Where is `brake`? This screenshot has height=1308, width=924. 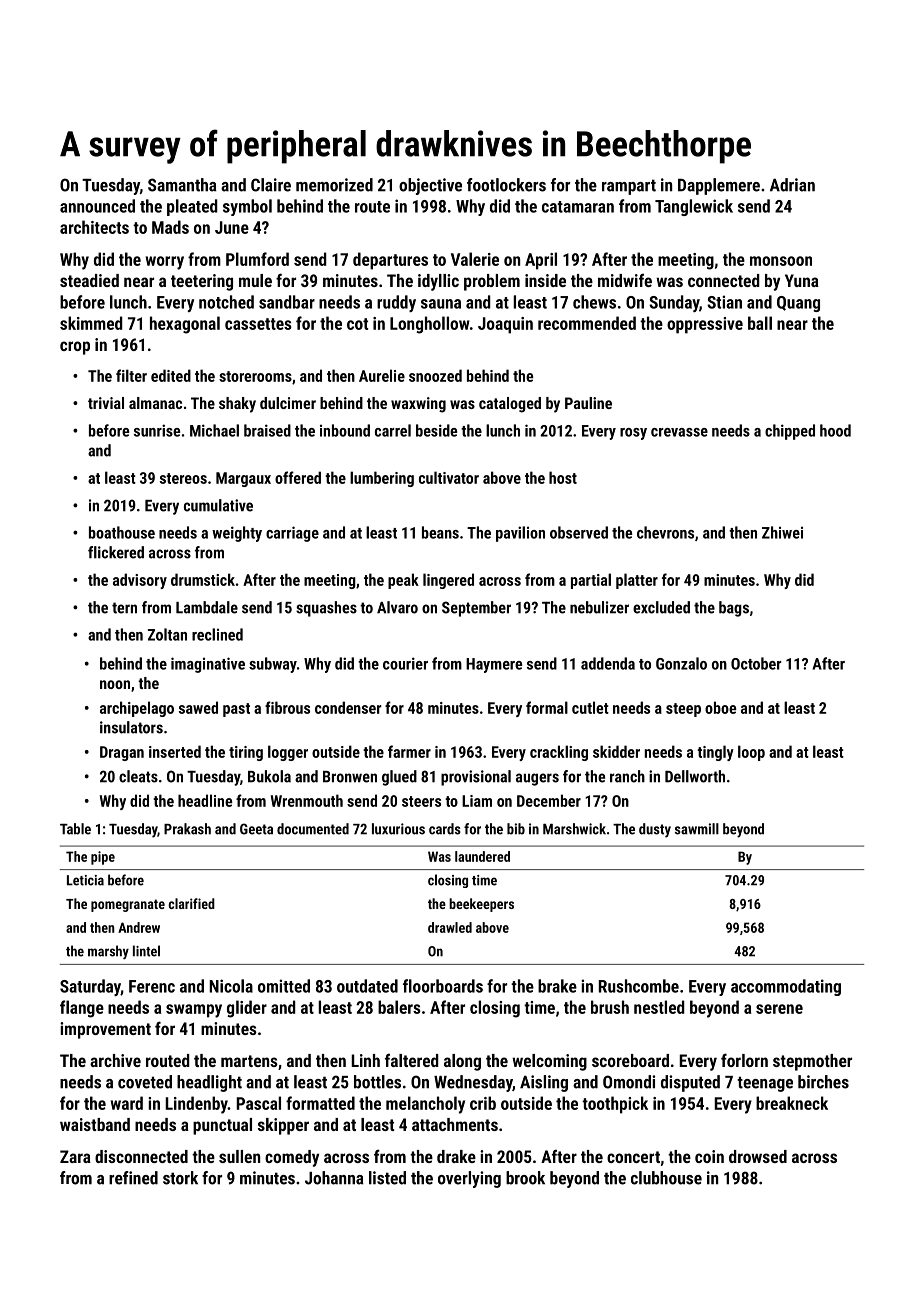
brake is located at coordinates (557, 986).
